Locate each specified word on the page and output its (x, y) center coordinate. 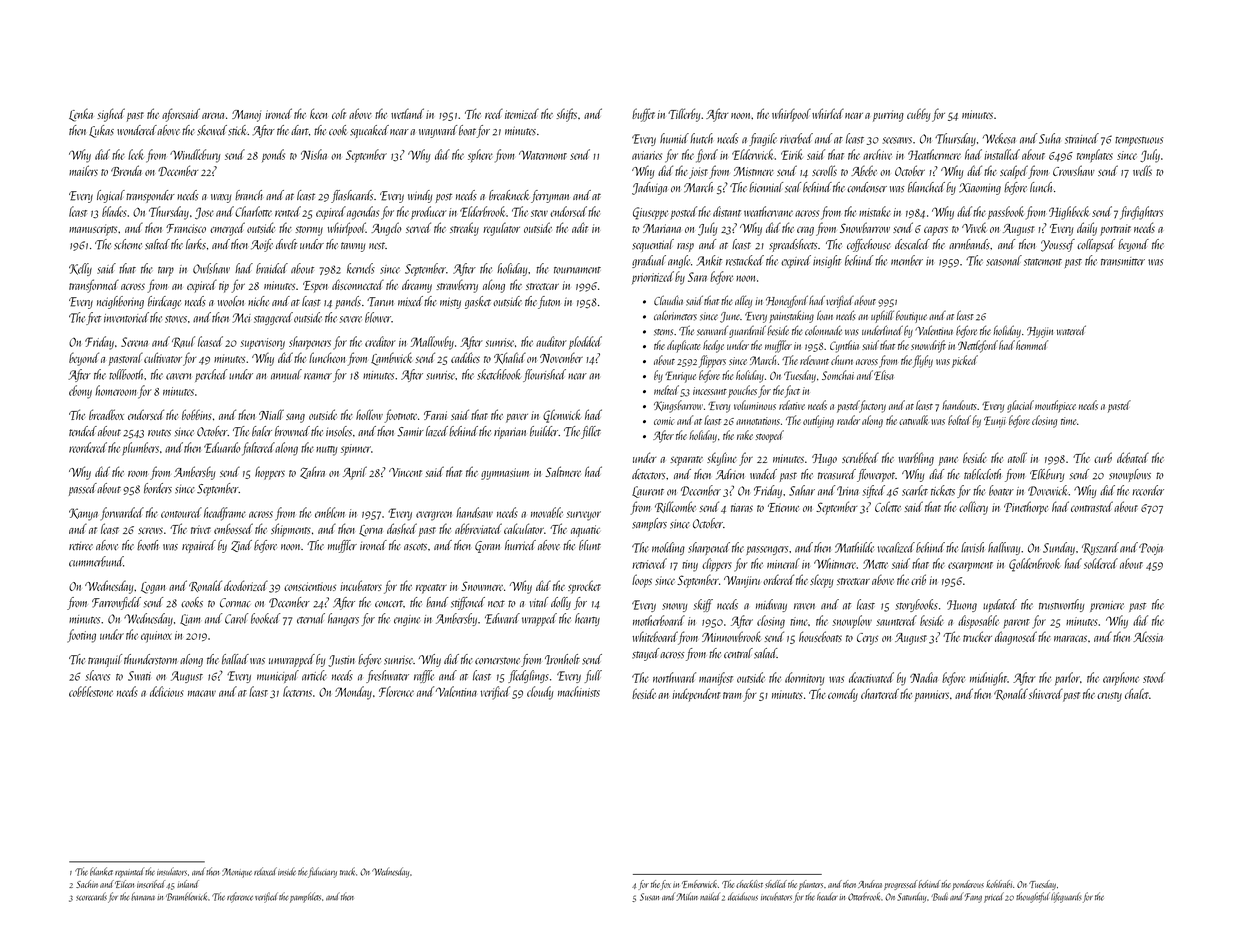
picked (965, 361)
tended (83, 431)
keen (318, 113)
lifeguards (1066, 897)
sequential (653, 245)
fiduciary (322, 872)
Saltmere (563, 471)
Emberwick (699, 884)
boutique (911, 316)
